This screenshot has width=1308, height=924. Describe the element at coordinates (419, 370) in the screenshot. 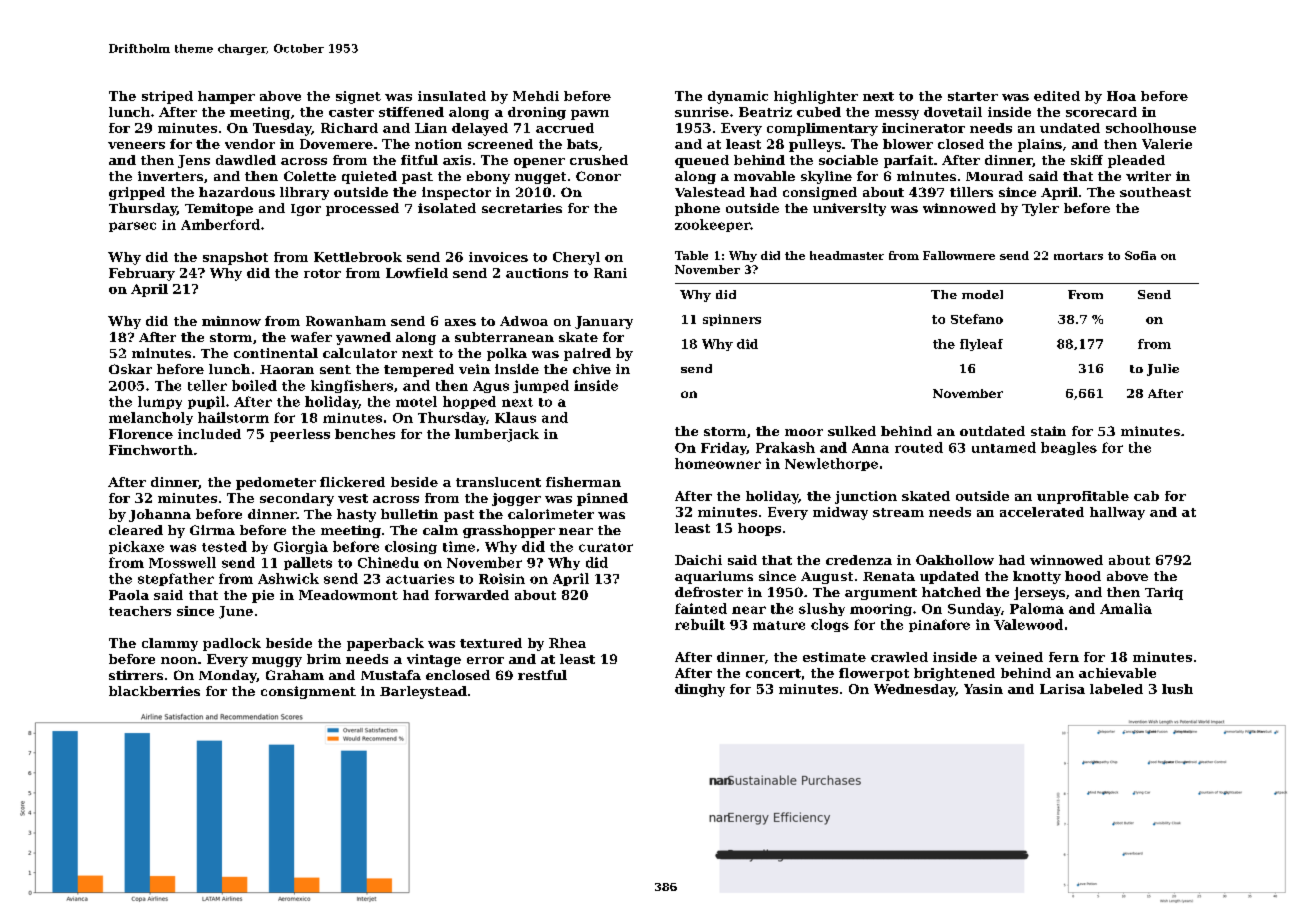

I see `tempered` at that location.
